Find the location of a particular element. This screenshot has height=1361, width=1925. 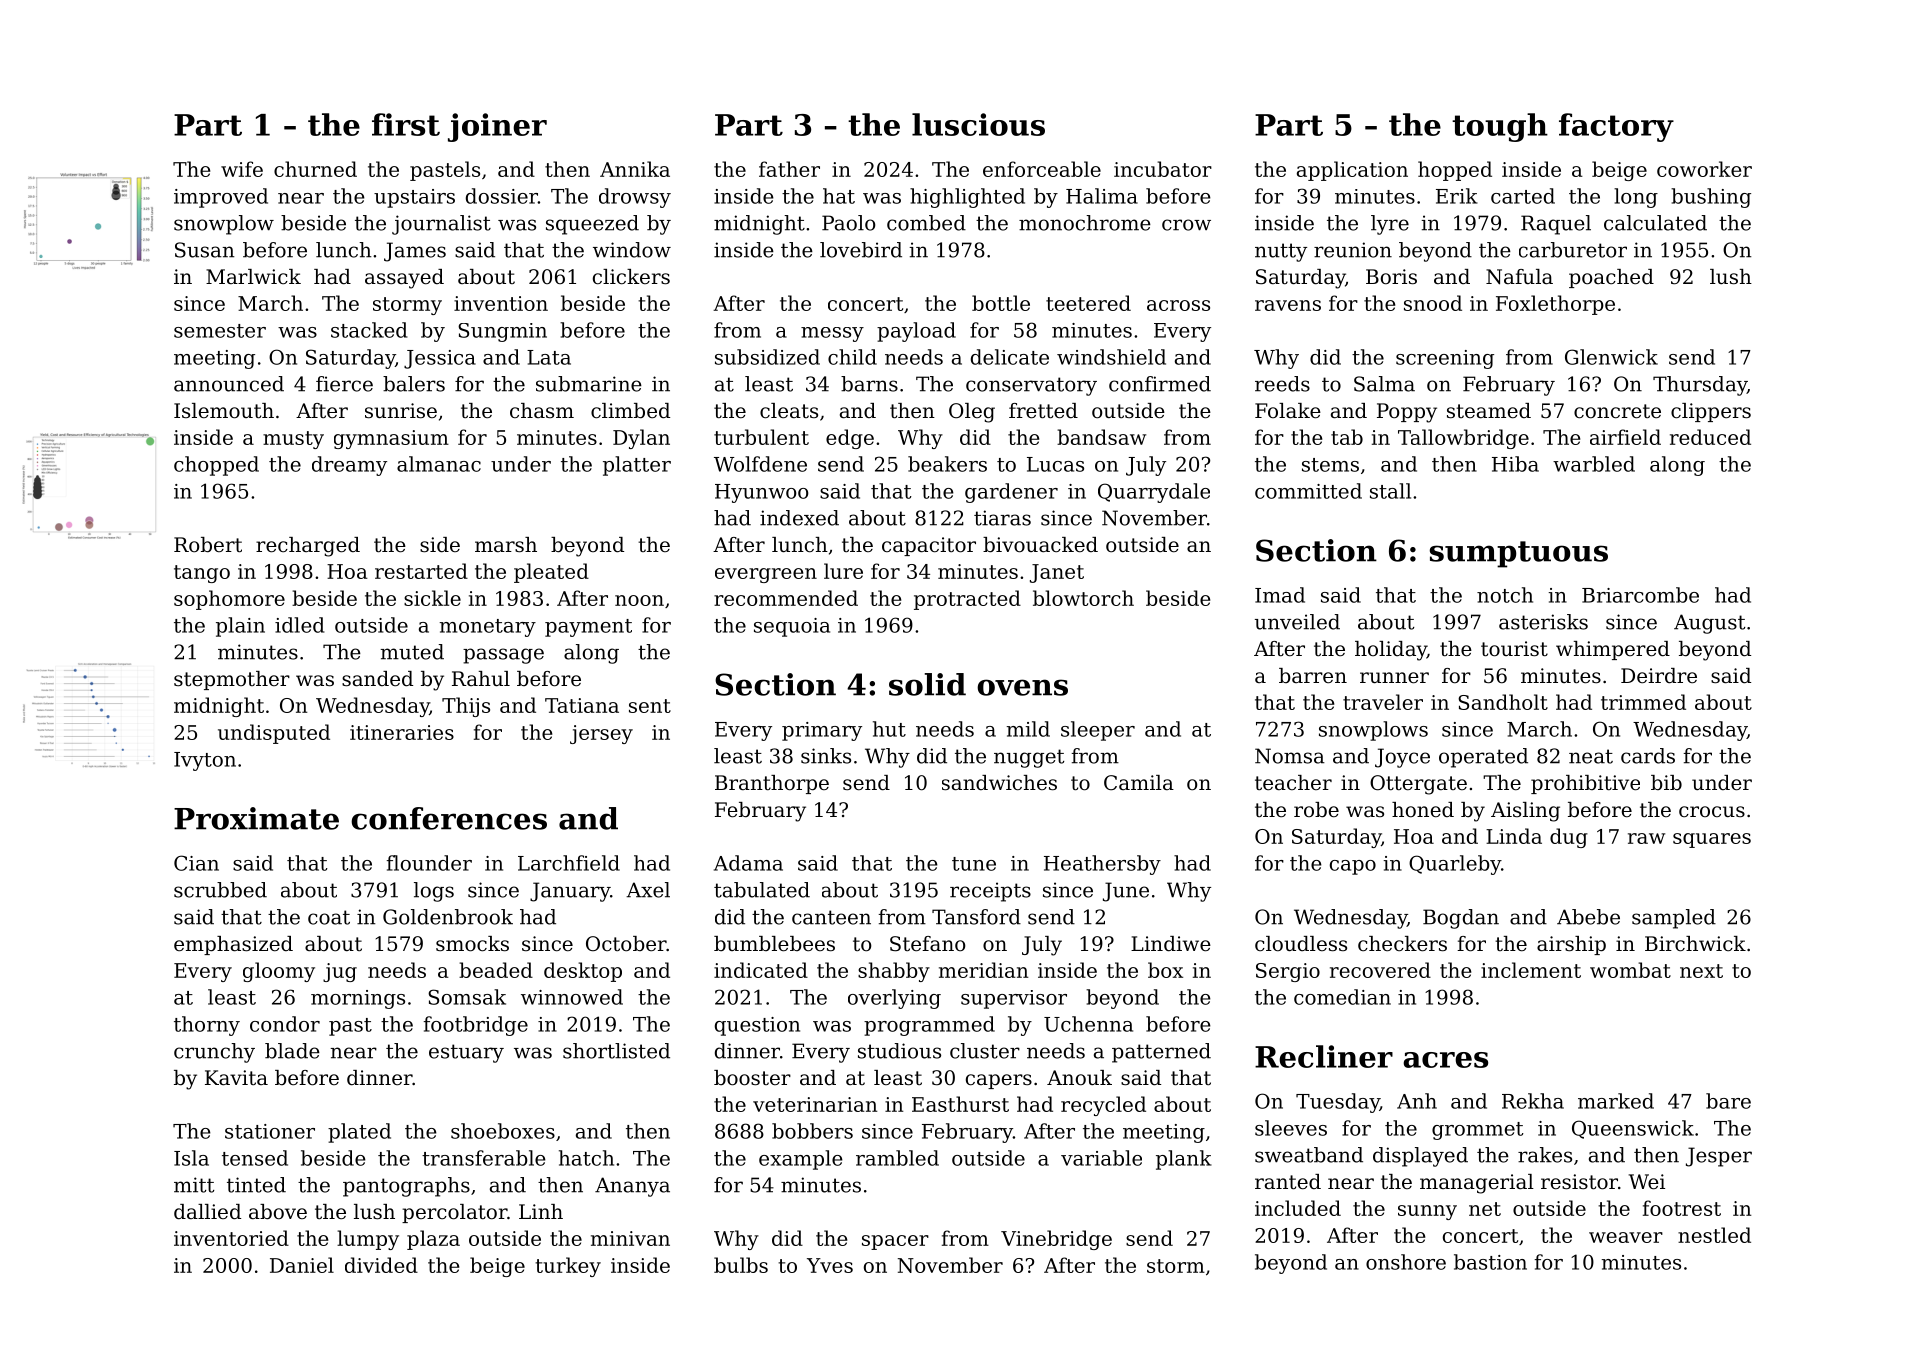

concrete is located at coordinates (1617, 411).
